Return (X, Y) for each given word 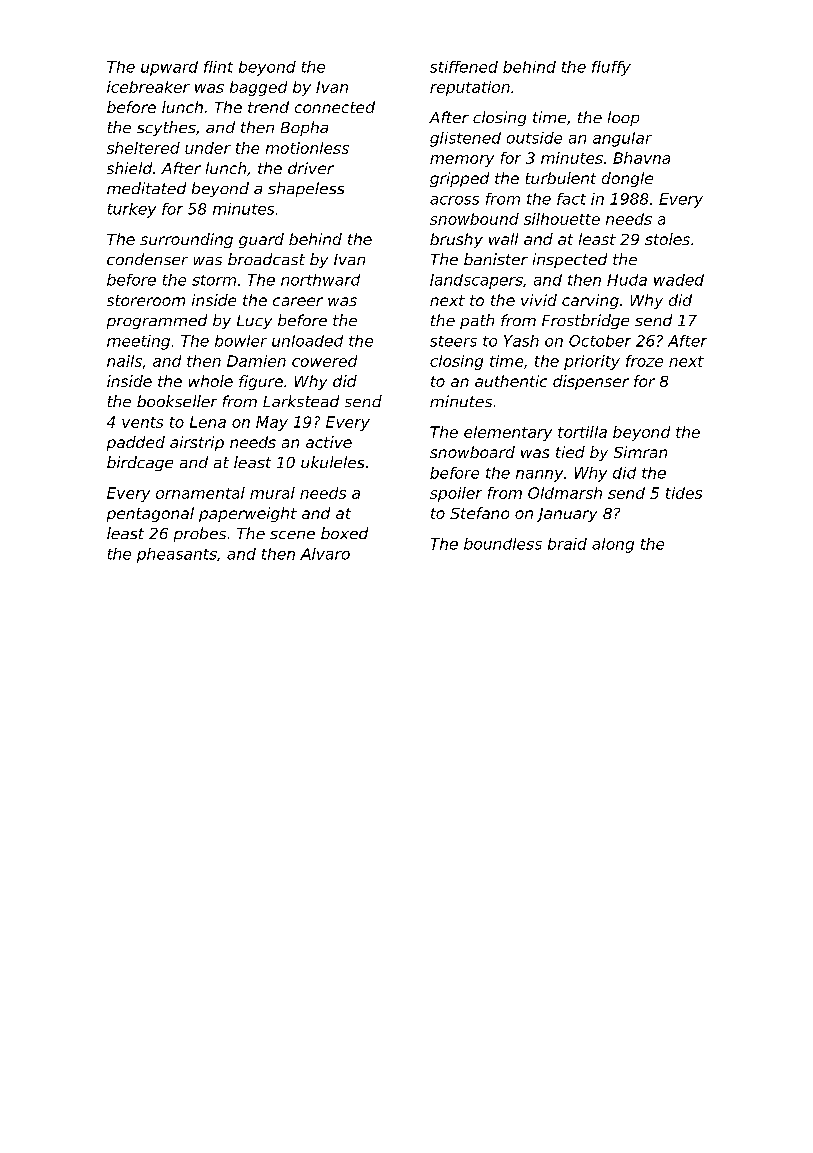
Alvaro (325, 554)
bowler (241, 341)
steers (453, 341)
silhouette (562, 219)
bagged (258, 88)
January (567, 515)
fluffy (611, 68)
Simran (640, 452)
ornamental (200, 493)
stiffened (464, 67)
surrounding (186, 240)
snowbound (474, 219)
